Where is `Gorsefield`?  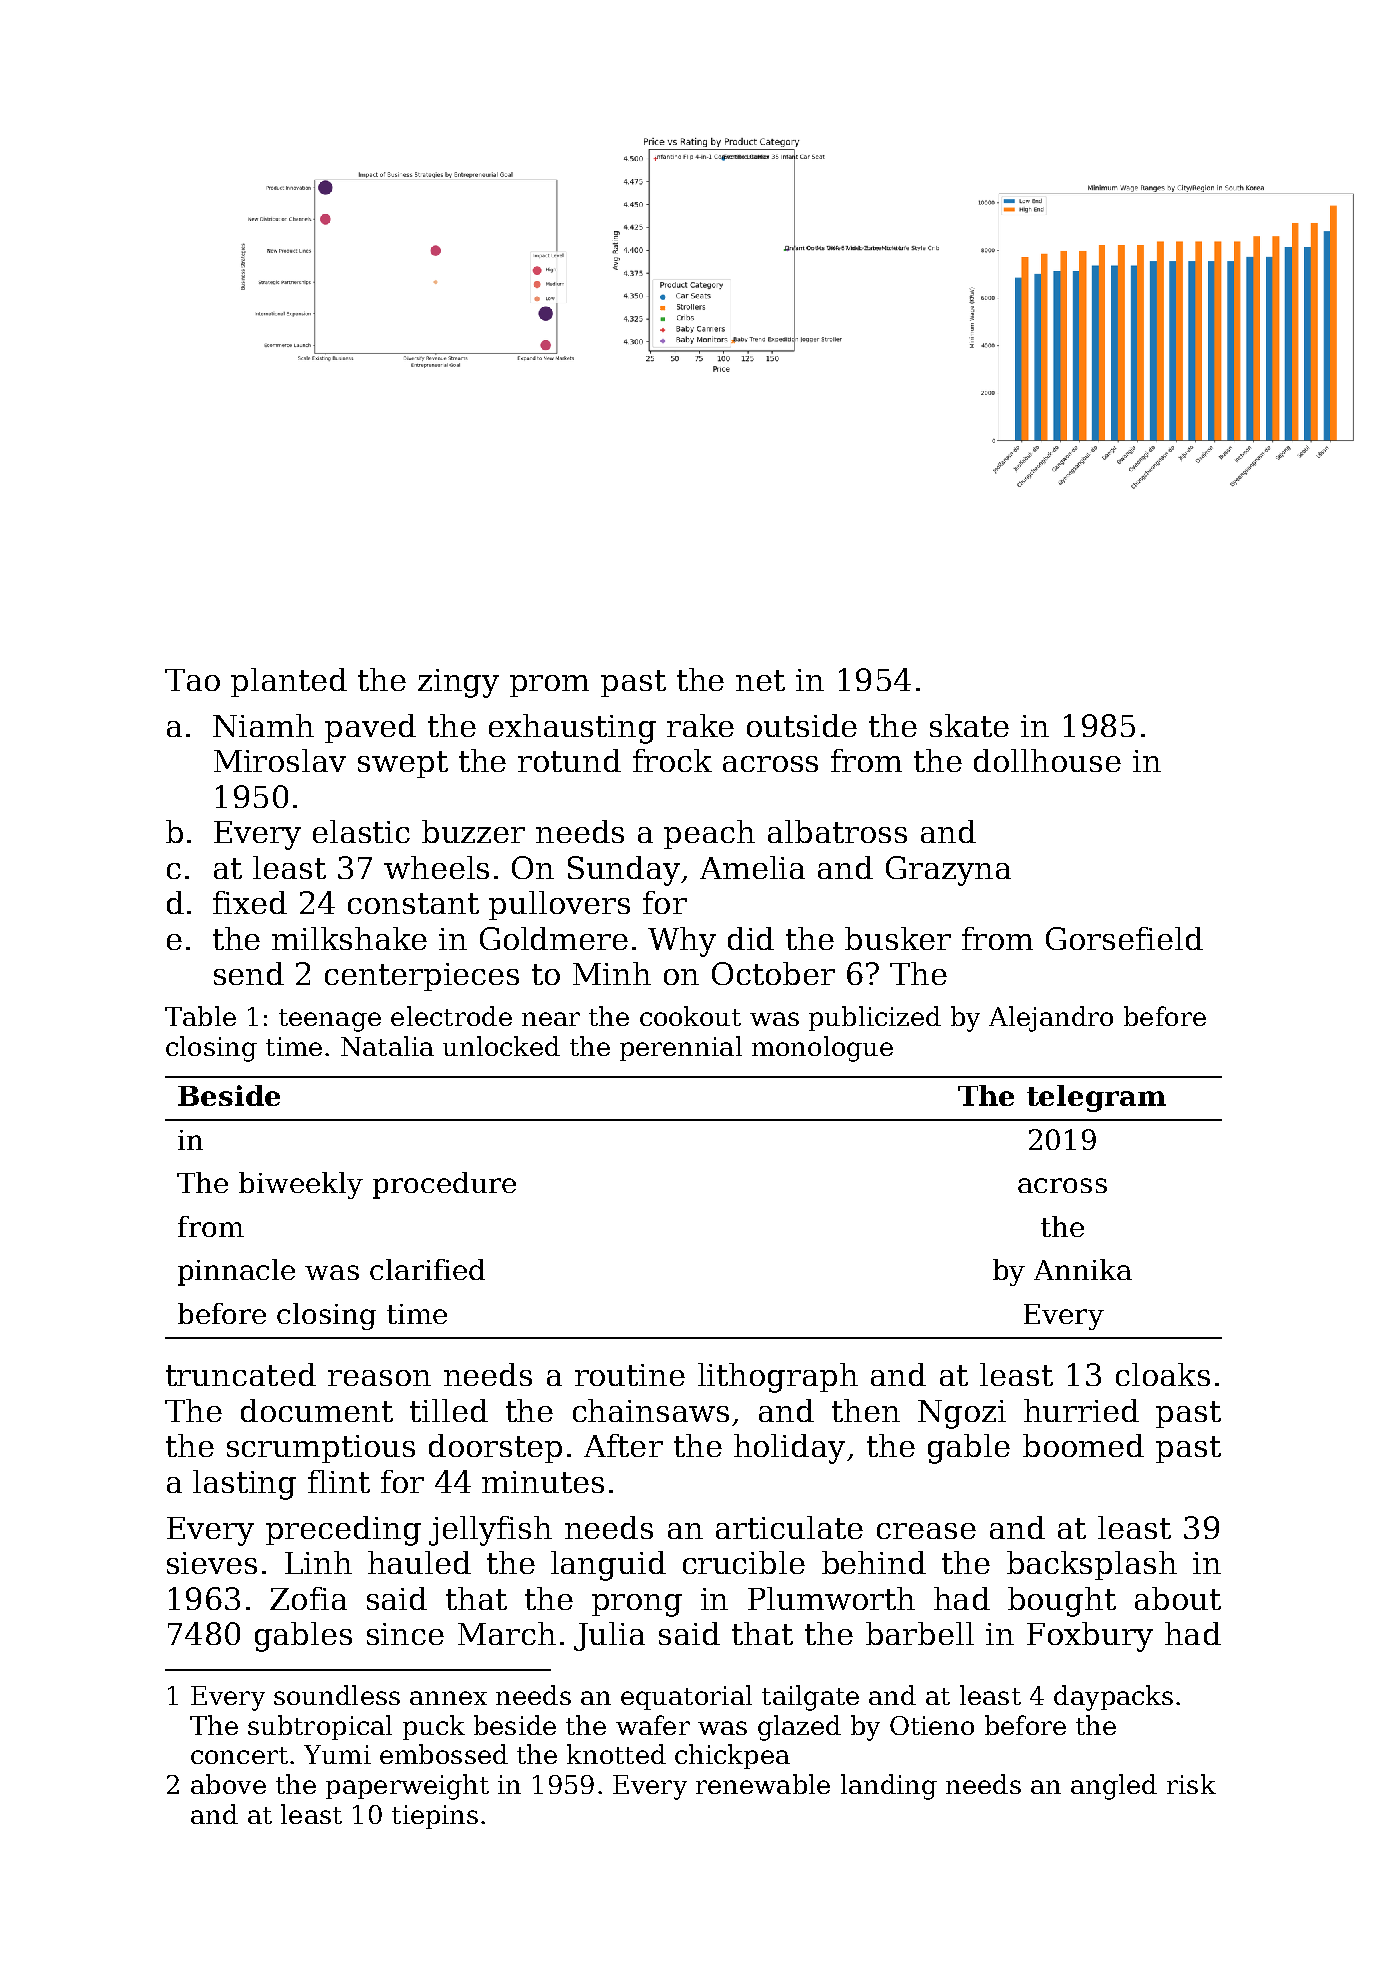
Gorsefield is located at coordinates (1124, 938).
